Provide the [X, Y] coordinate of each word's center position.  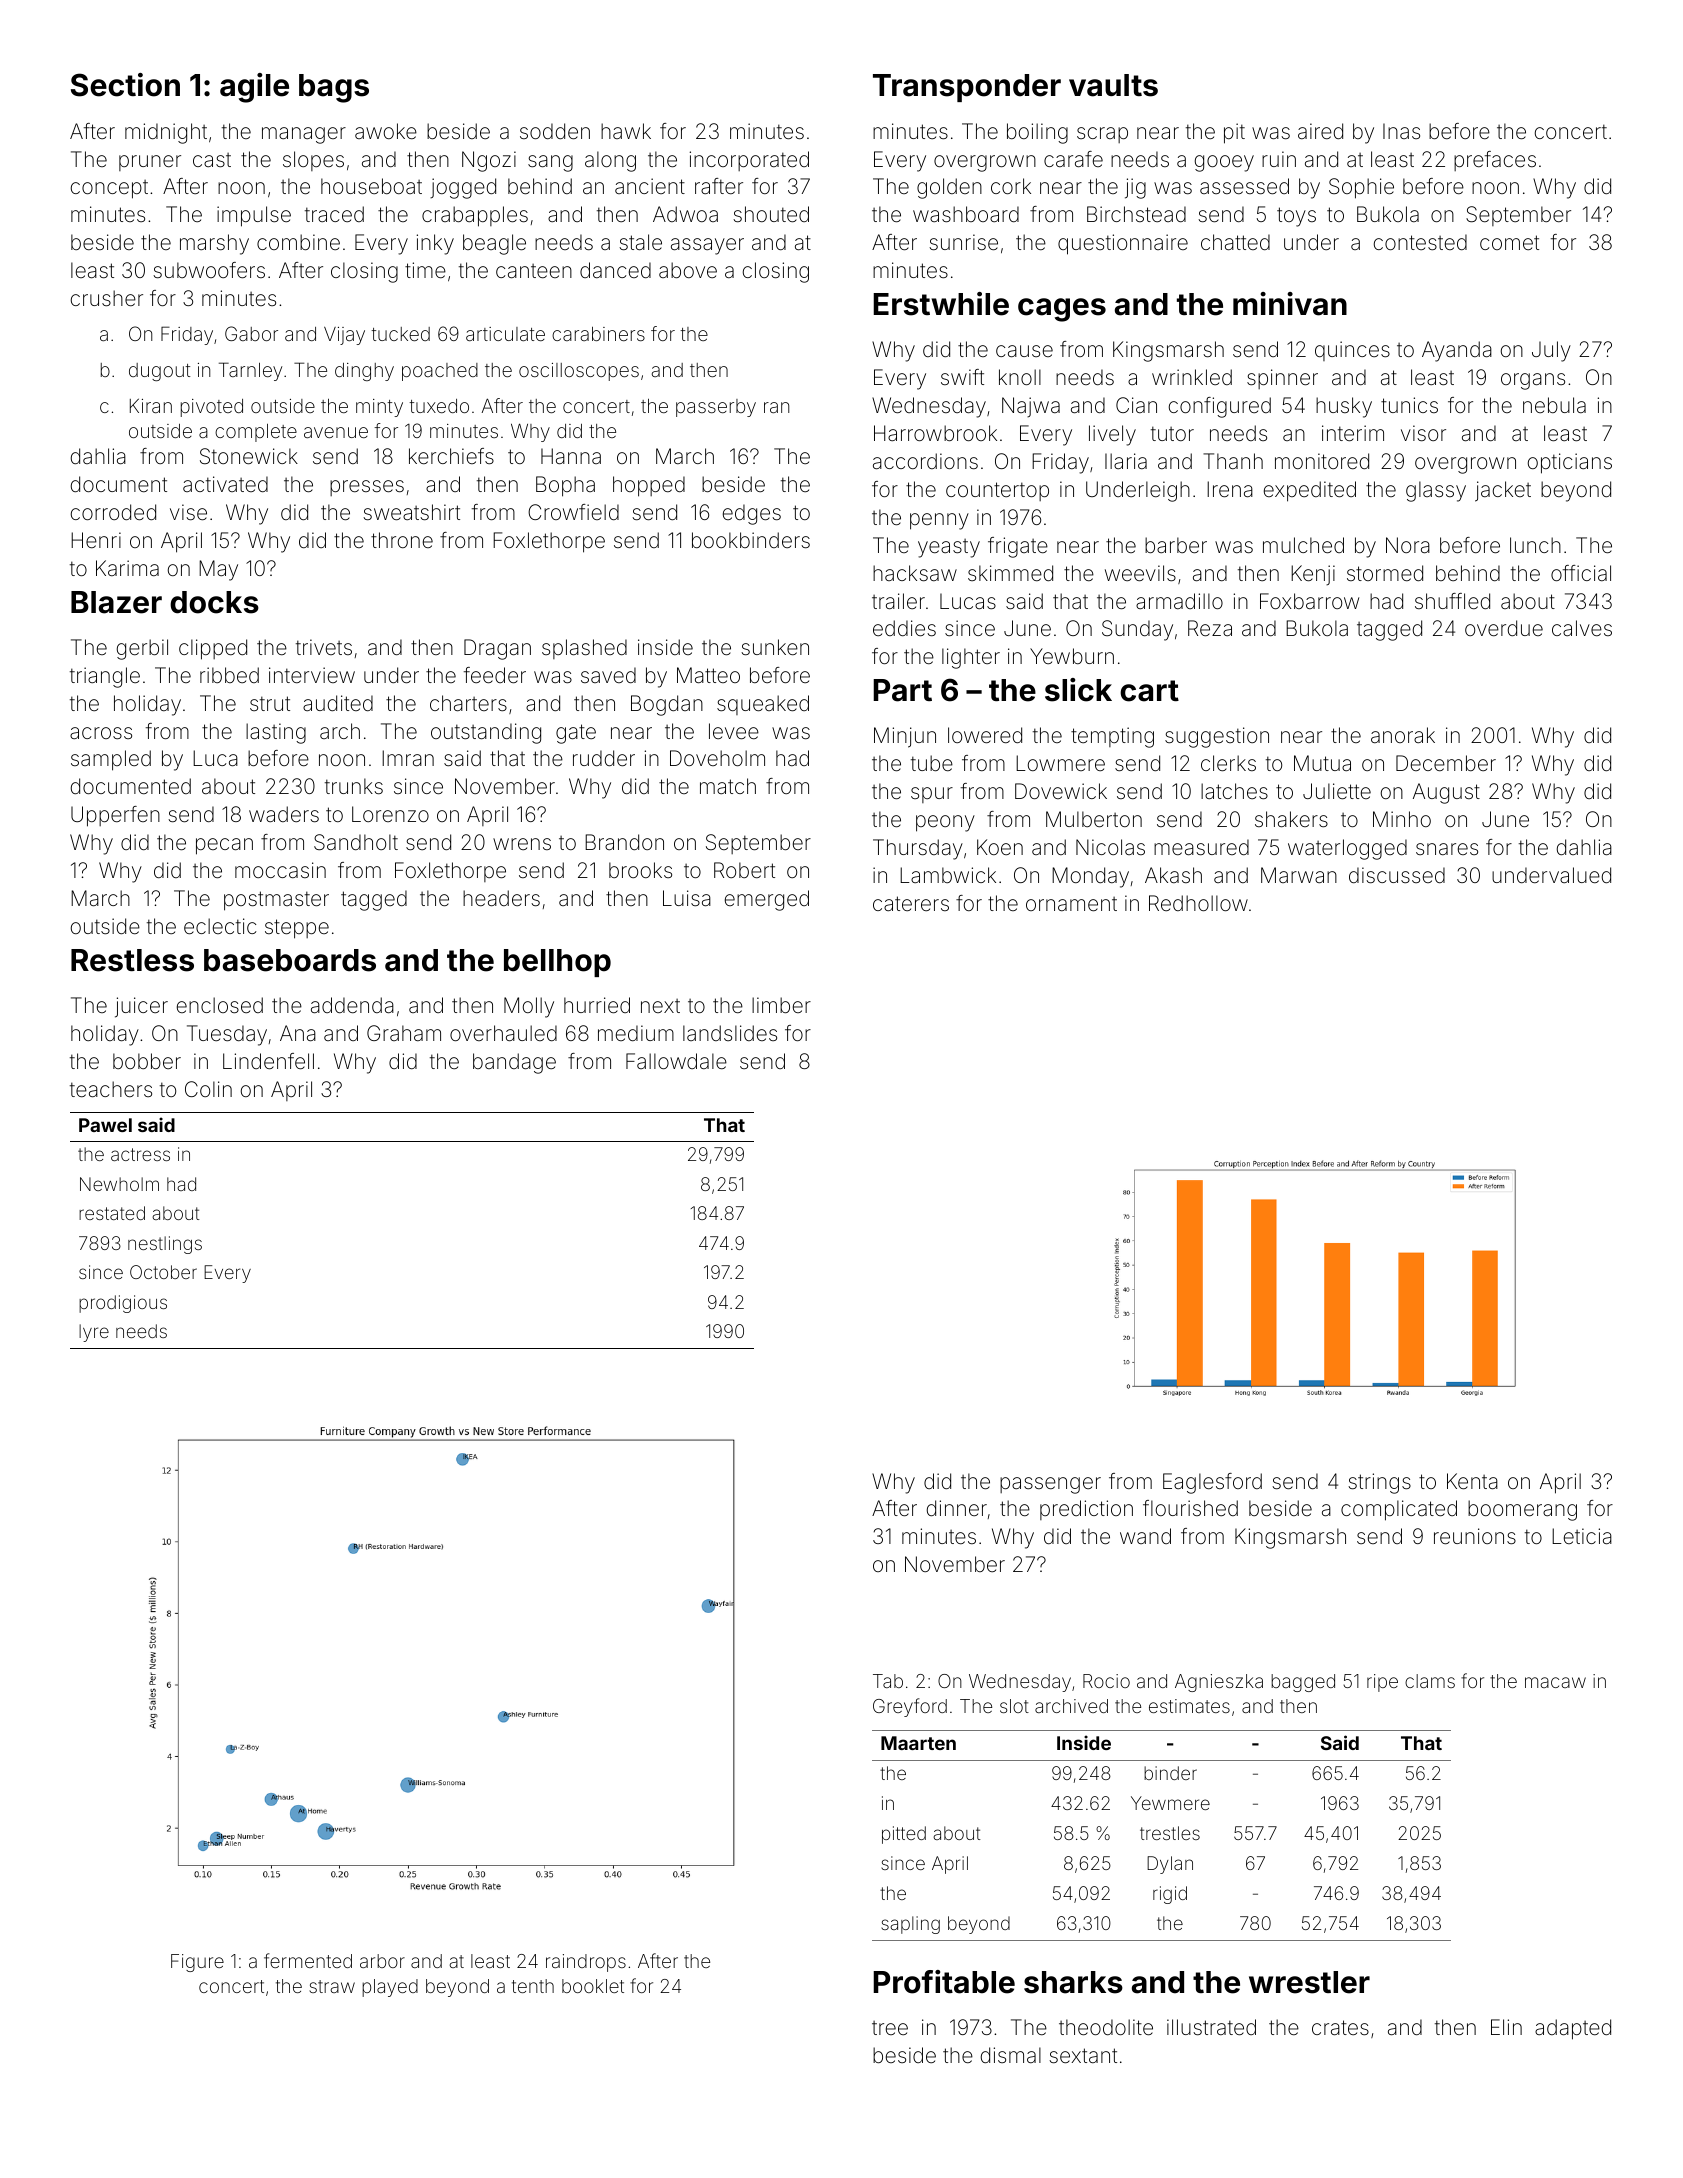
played [390, 1988]
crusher [107, 298]
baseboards [290, 960]
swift [962, 377]
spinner [1282, 379]
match [728, 786]
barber [1176, 545]
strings [1379, 1483]
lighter [971, 658]
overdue [1504, 628]
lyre [94, 1333]
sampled [111, 760]
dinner [957, 1508]
